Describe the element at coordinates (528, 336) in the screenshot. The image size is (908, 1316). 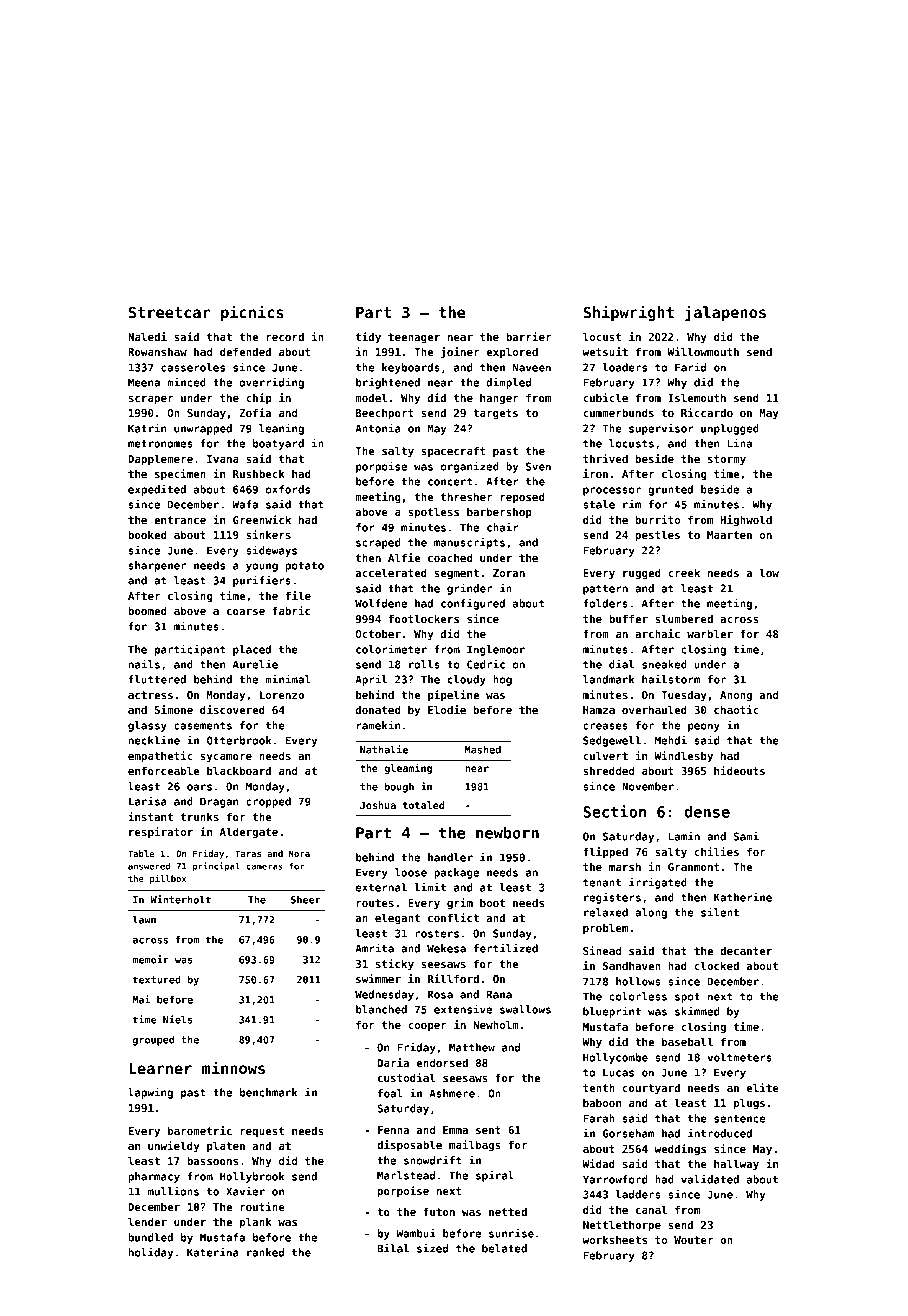
I see `barrier` at that location.
